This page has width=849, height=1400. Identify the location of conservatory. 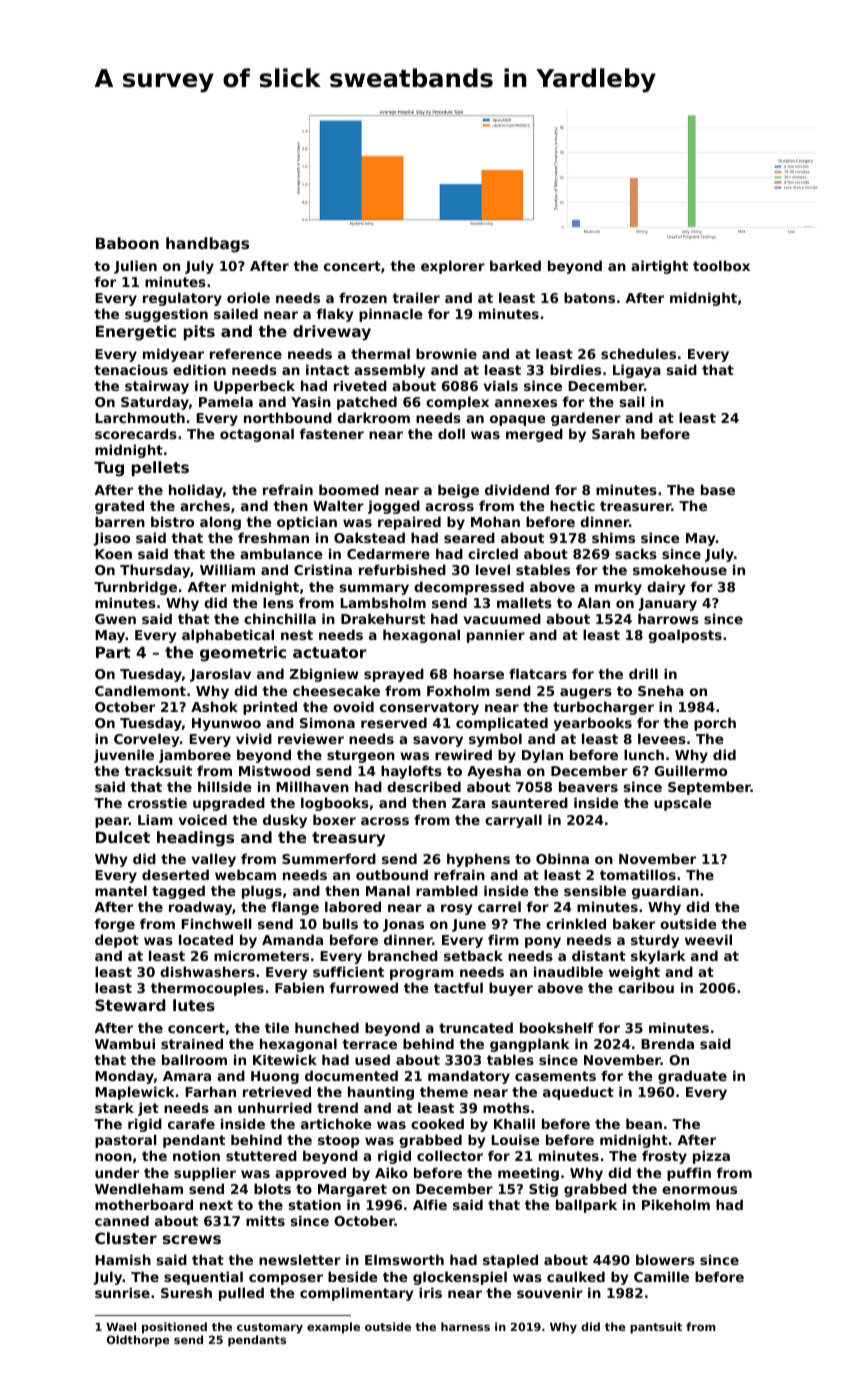
(429, 708).
